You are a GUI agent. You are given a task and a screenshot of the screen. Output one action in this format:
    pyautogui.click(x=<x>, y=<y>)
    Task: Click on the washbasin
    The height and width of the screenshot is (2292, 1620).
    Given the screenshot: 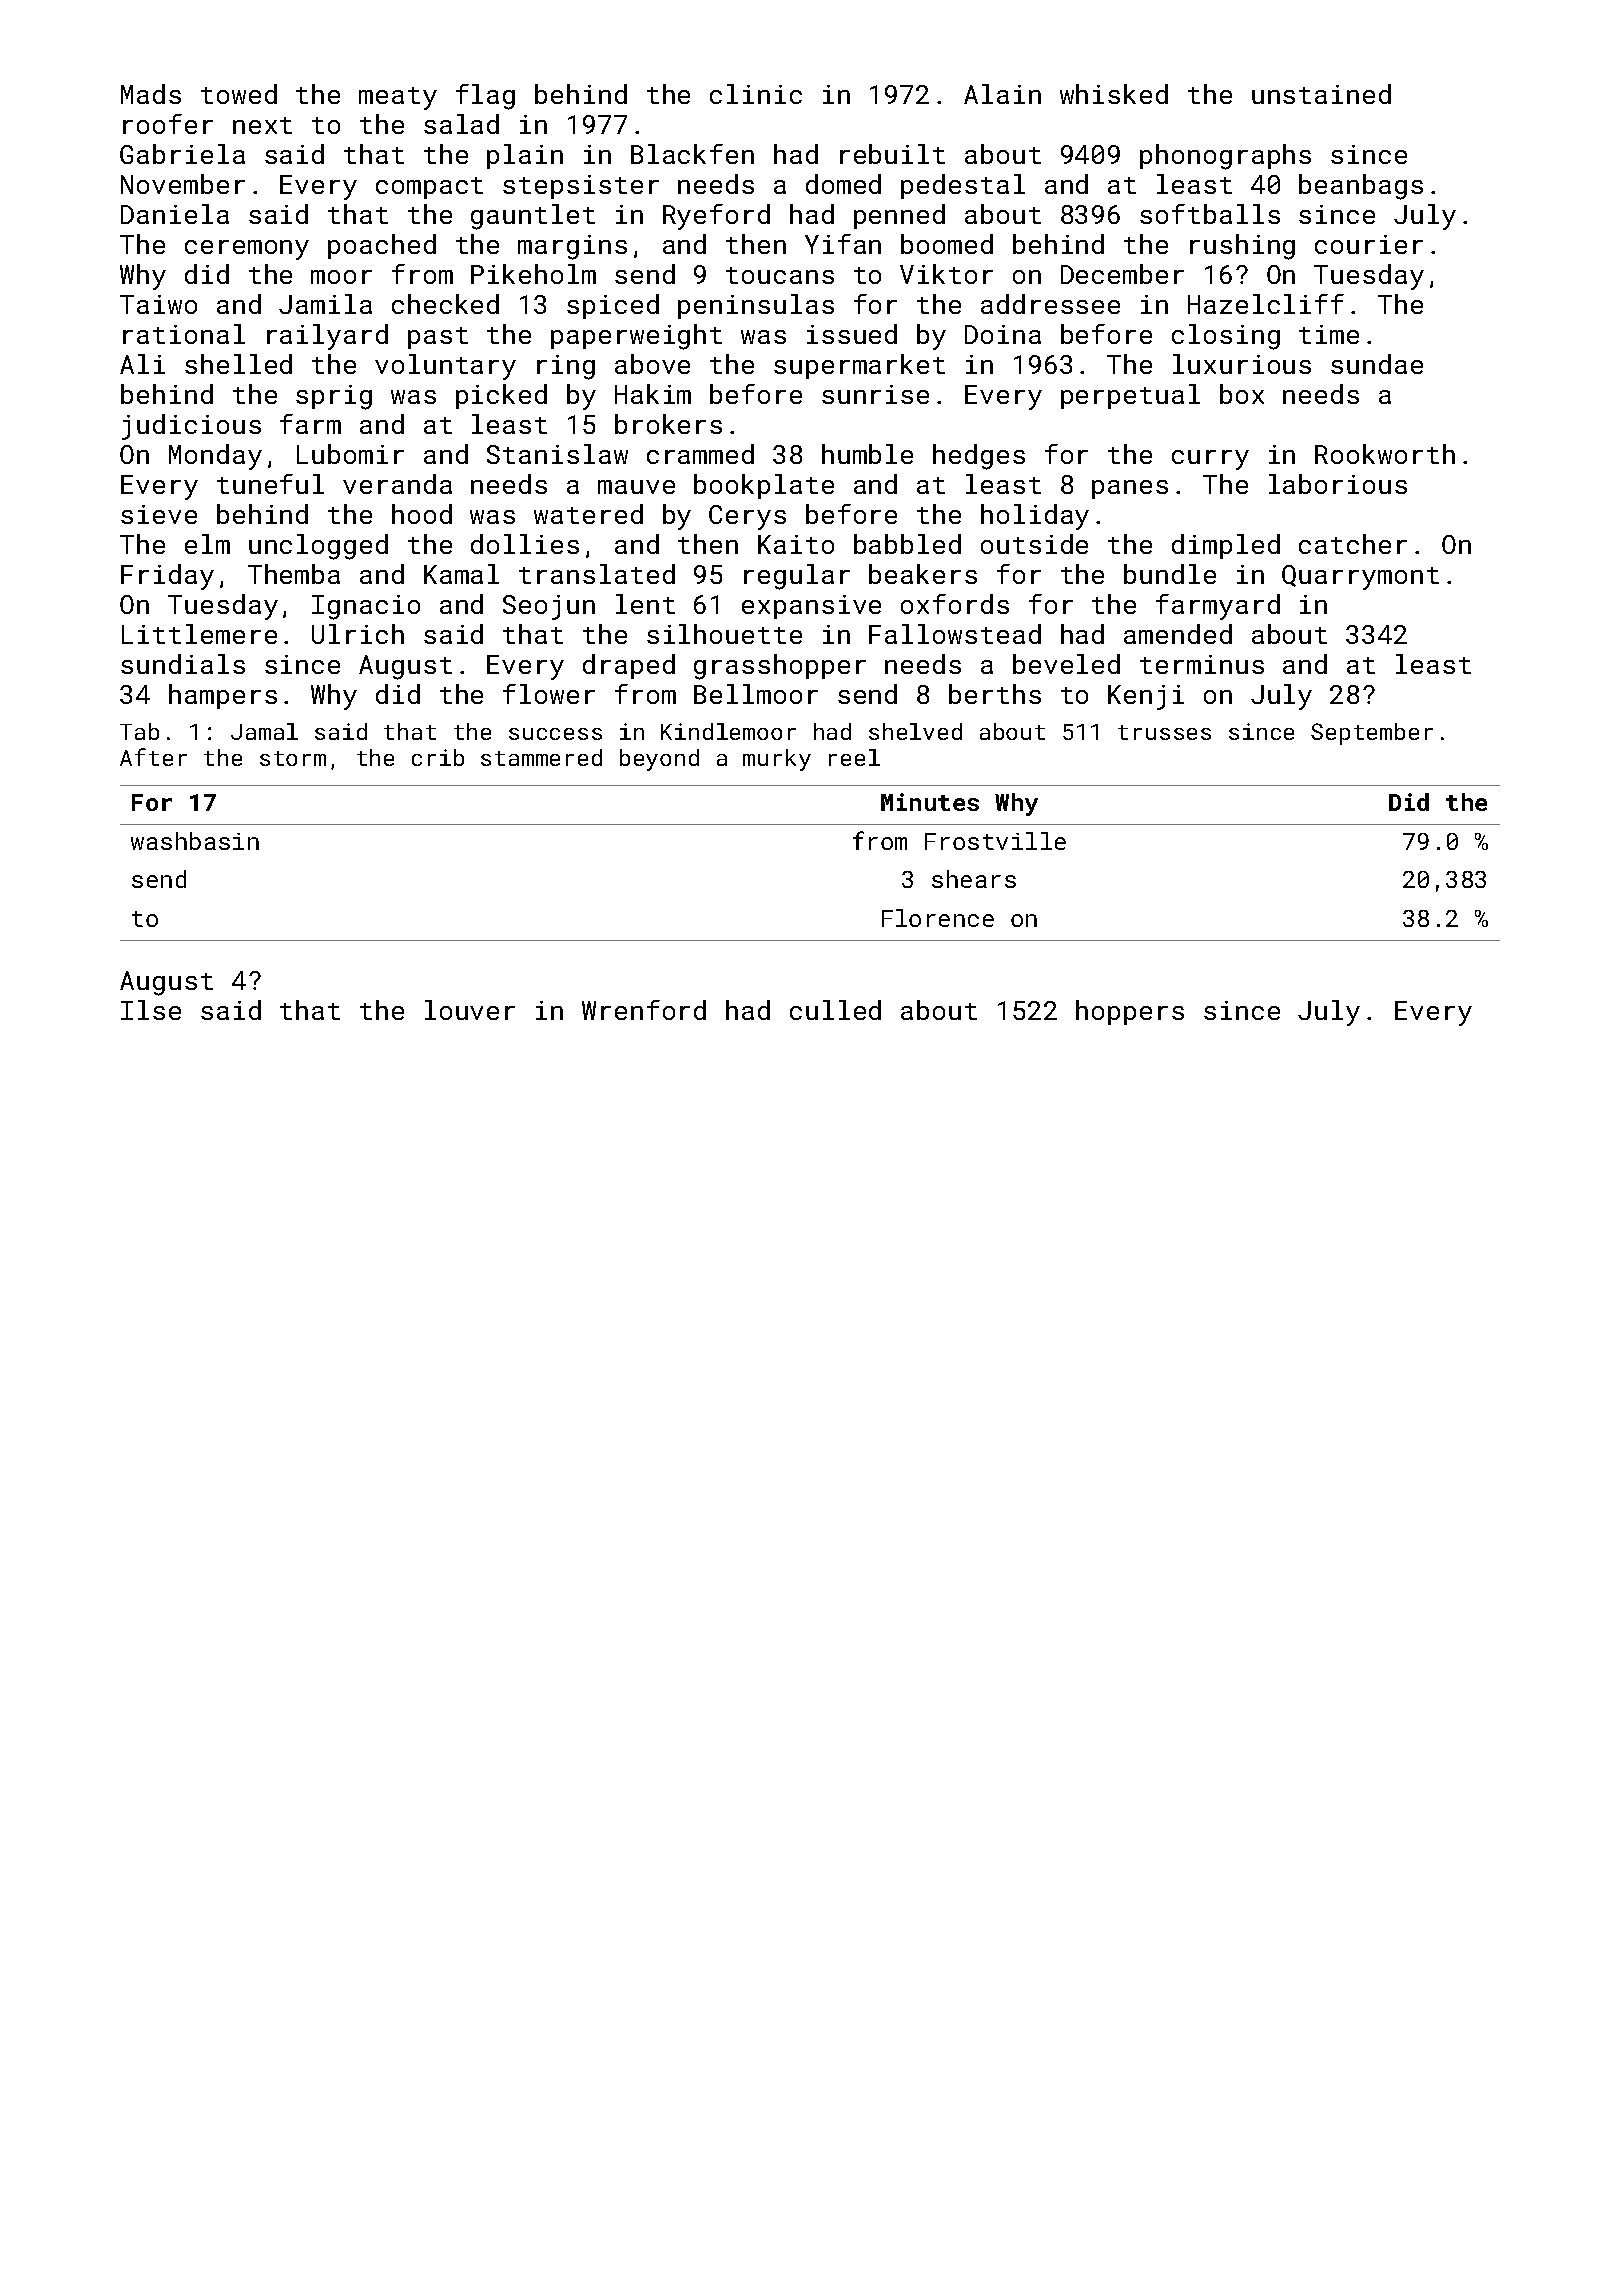 What is the action you would take?
    pyautogui.click(x=195, y=841)
